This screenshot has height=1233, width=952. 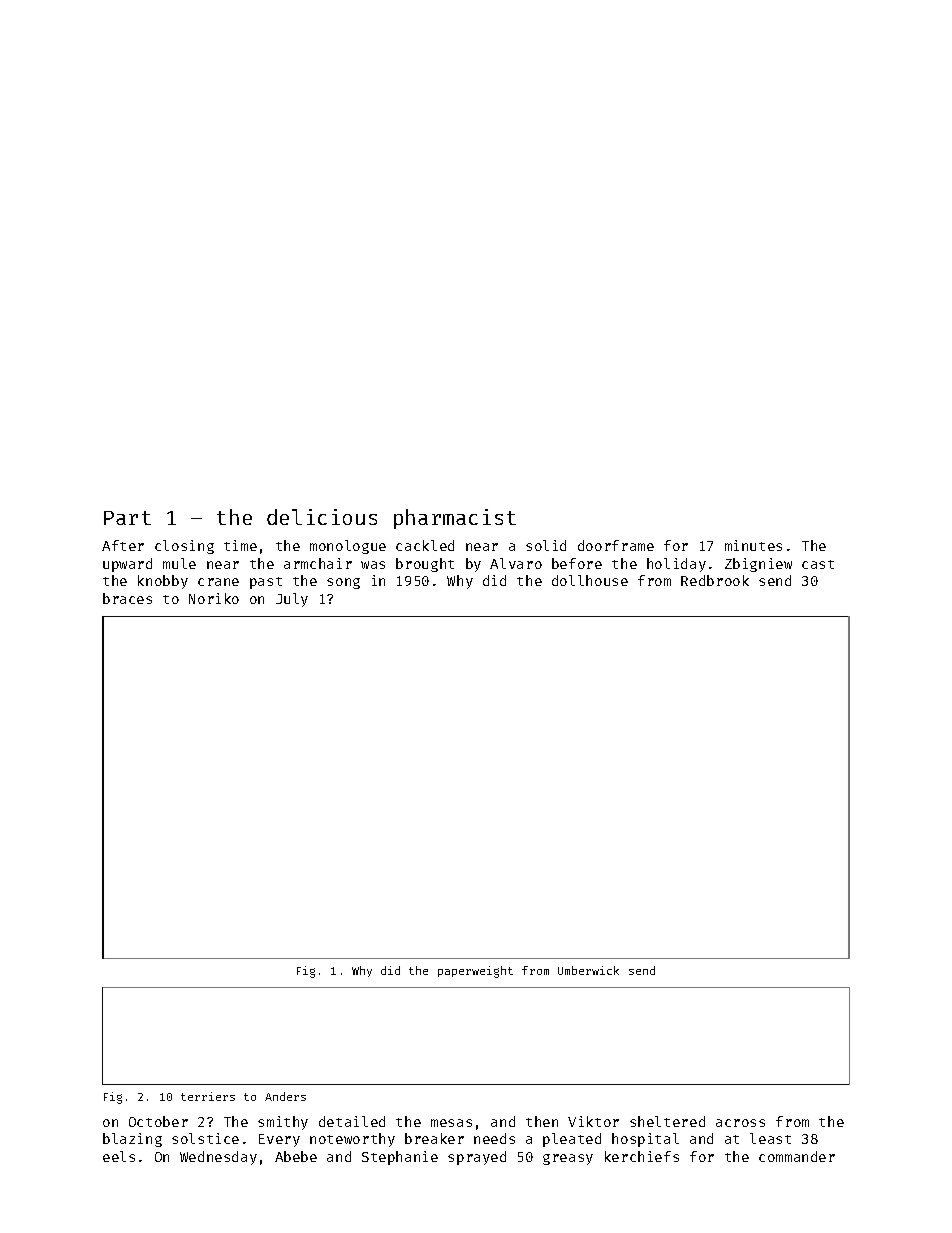 What do you see at coordinates (616, 545) in the screenshot?
I see `doorframe` at bounding box center [616, 545].
